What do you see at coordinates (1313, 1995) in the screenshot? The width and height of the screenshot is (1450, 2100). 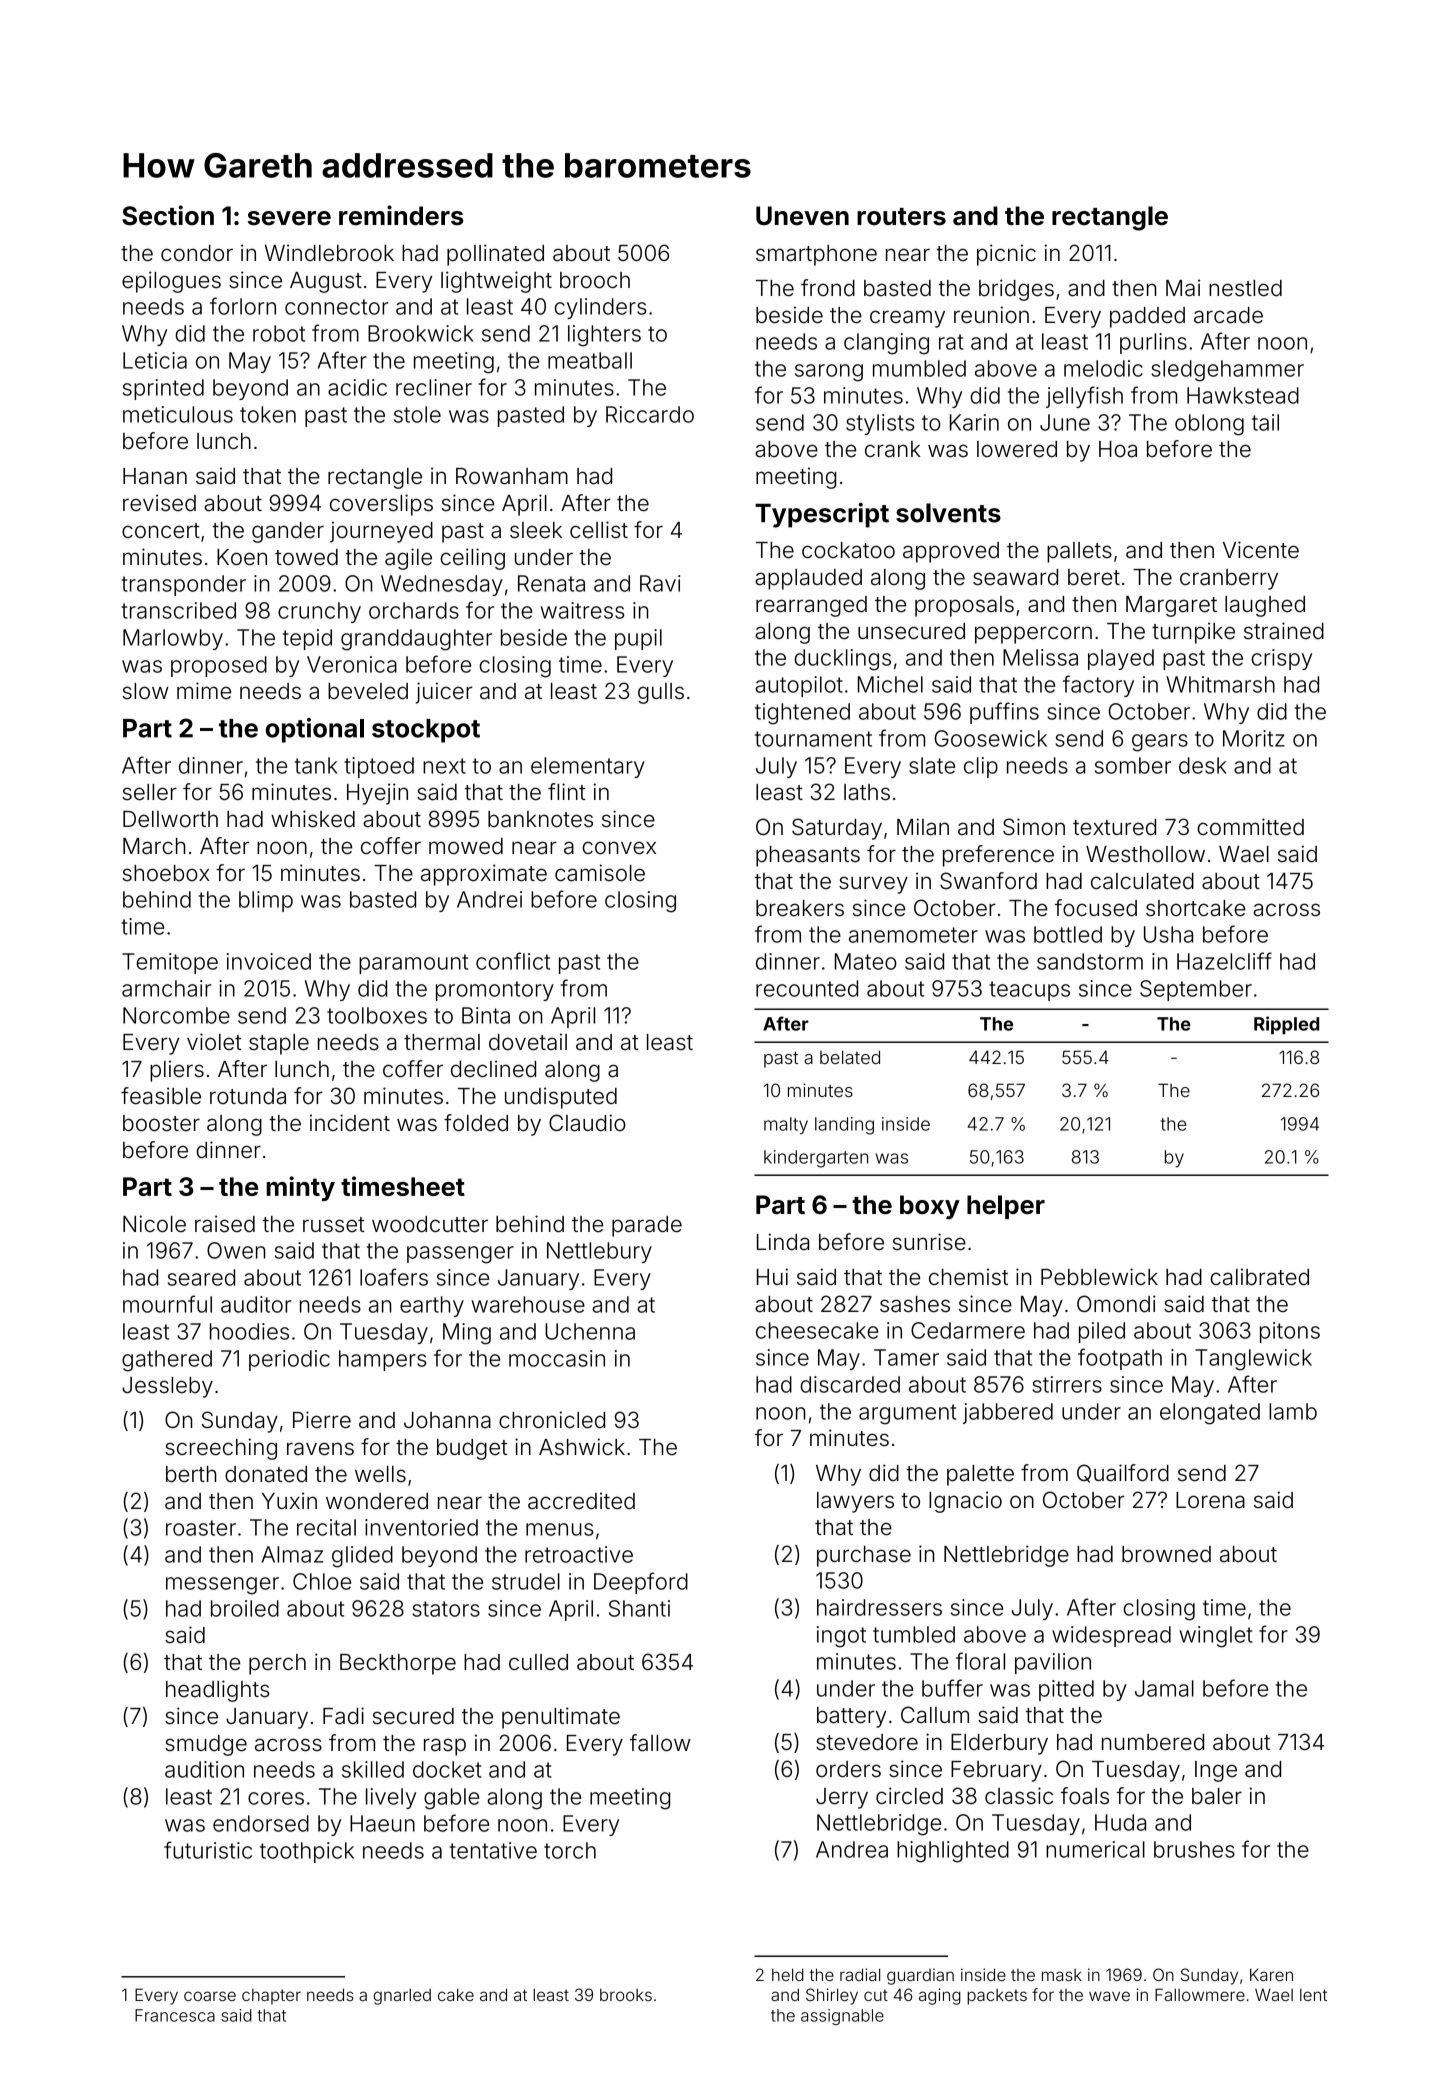 I see `lent` at bounding box center [1313, 1995].
